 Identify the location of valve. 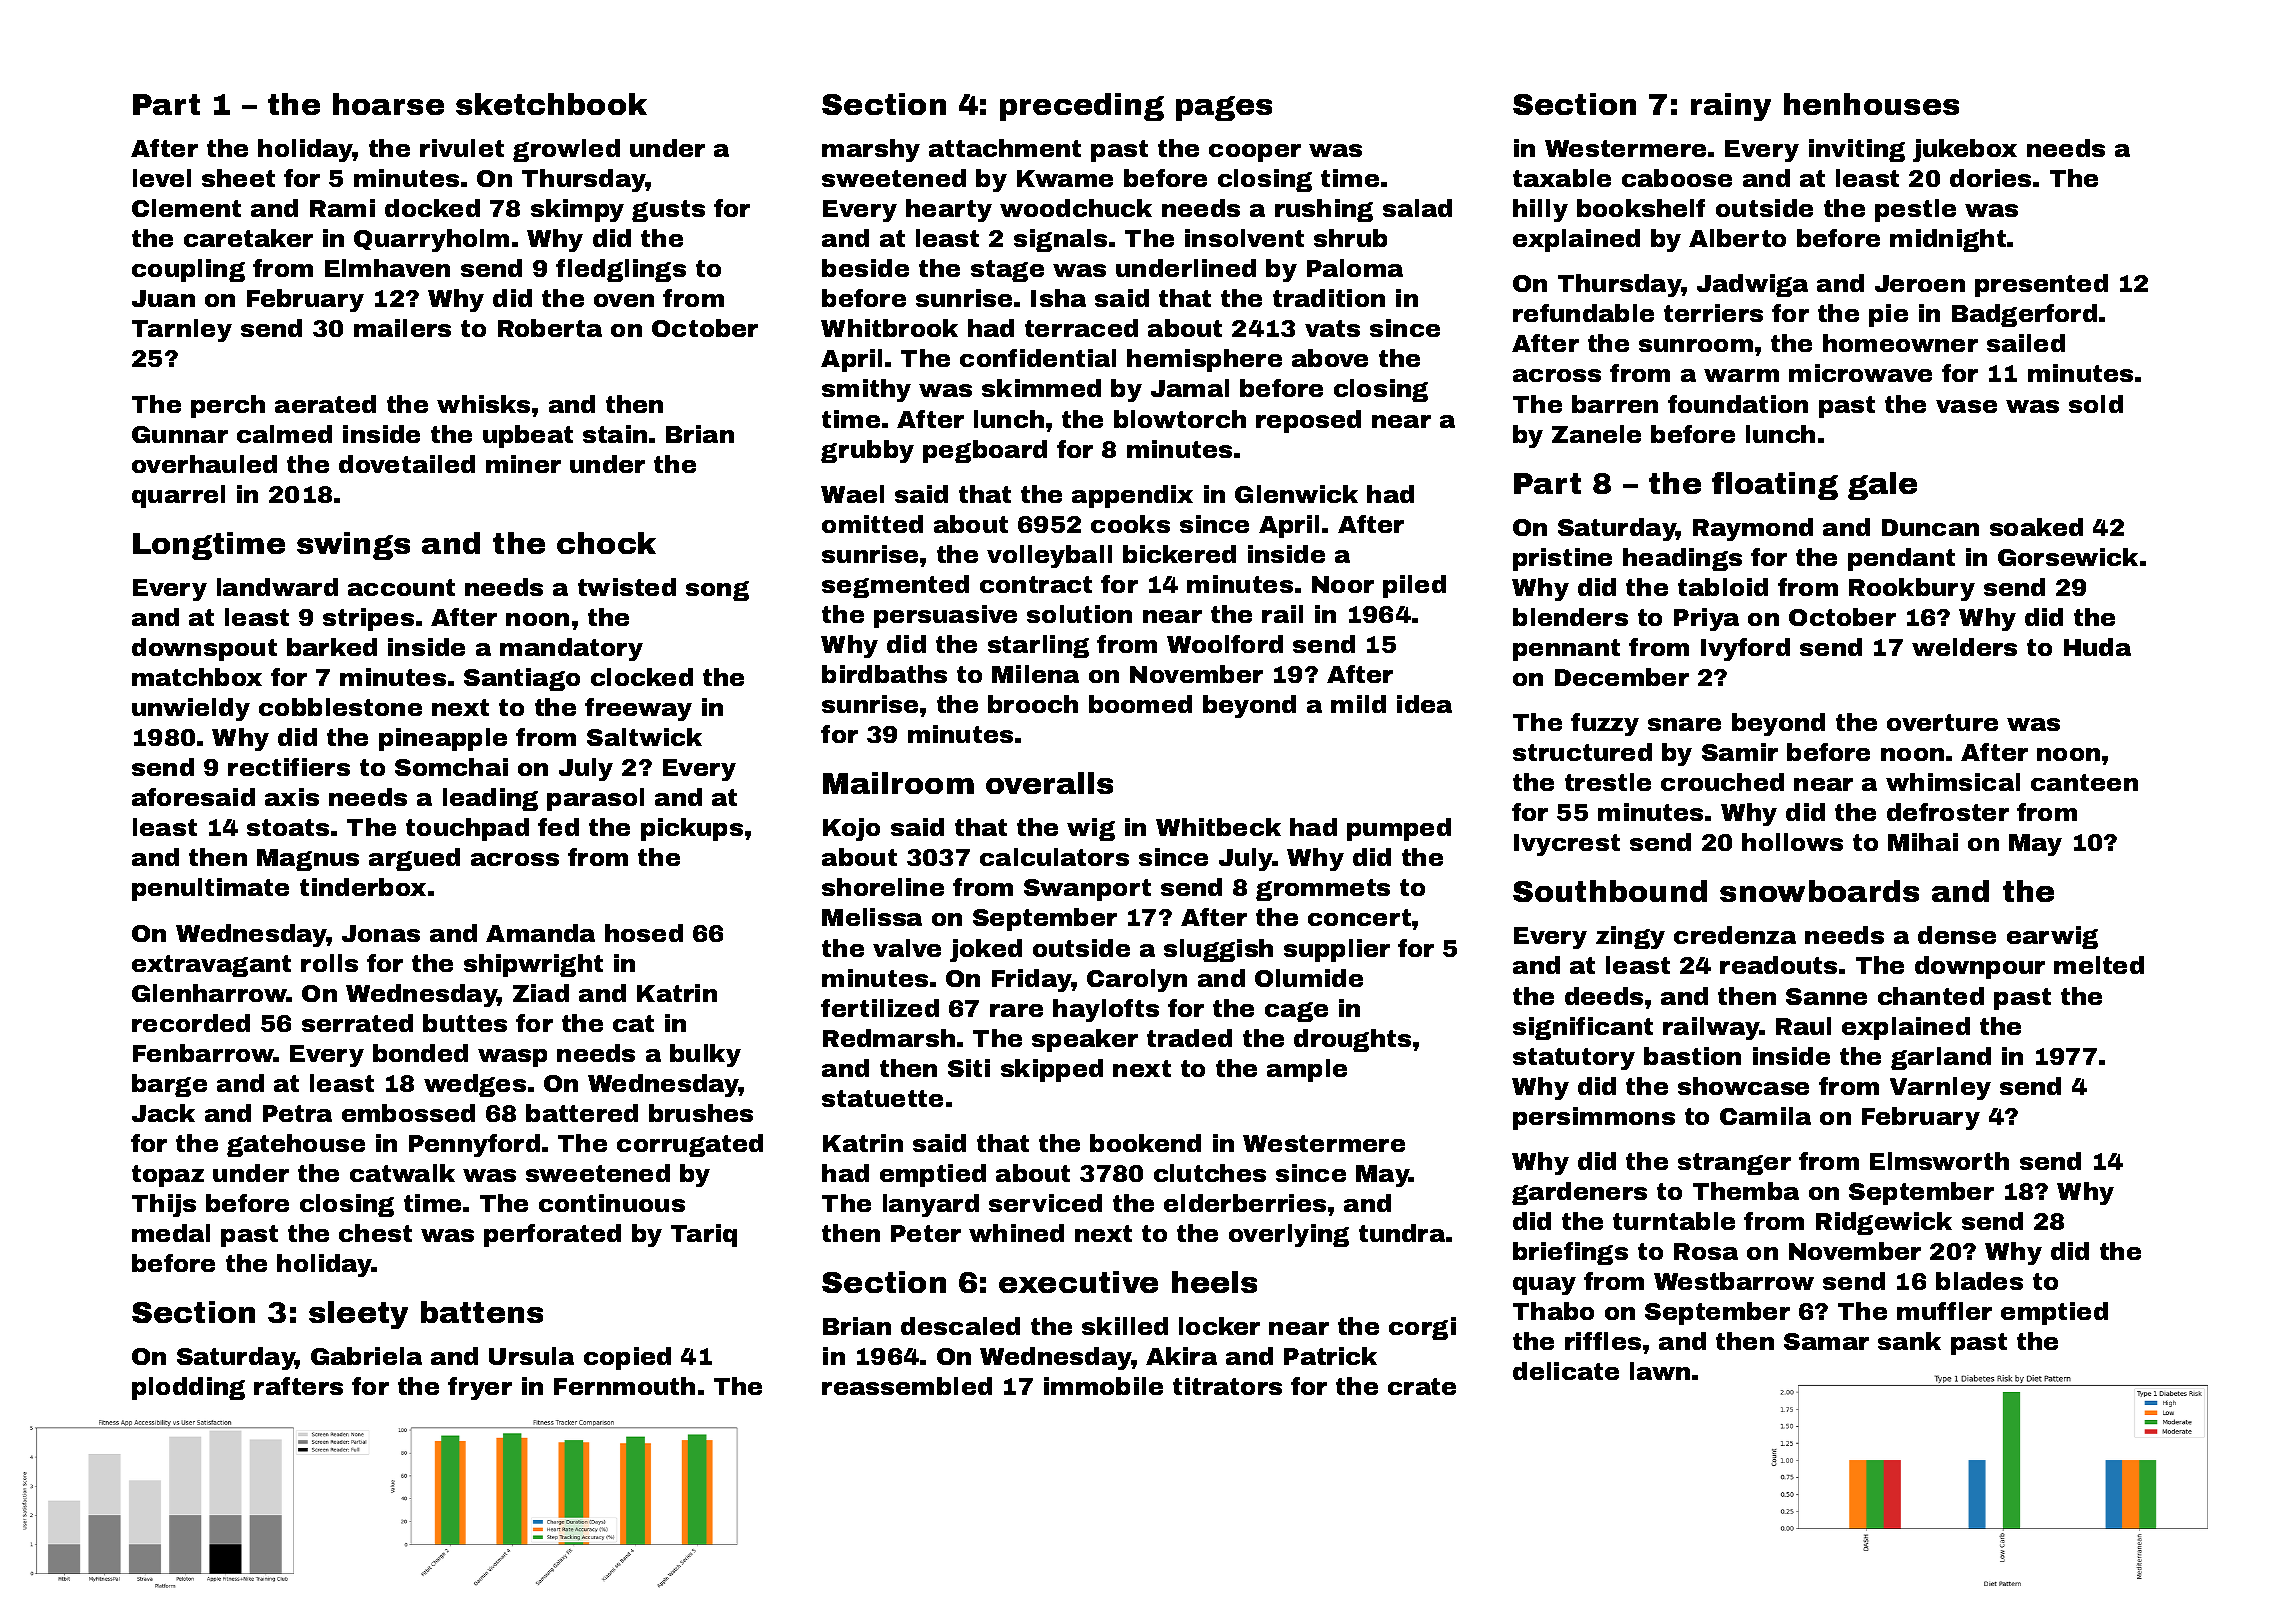
(907, 948).
